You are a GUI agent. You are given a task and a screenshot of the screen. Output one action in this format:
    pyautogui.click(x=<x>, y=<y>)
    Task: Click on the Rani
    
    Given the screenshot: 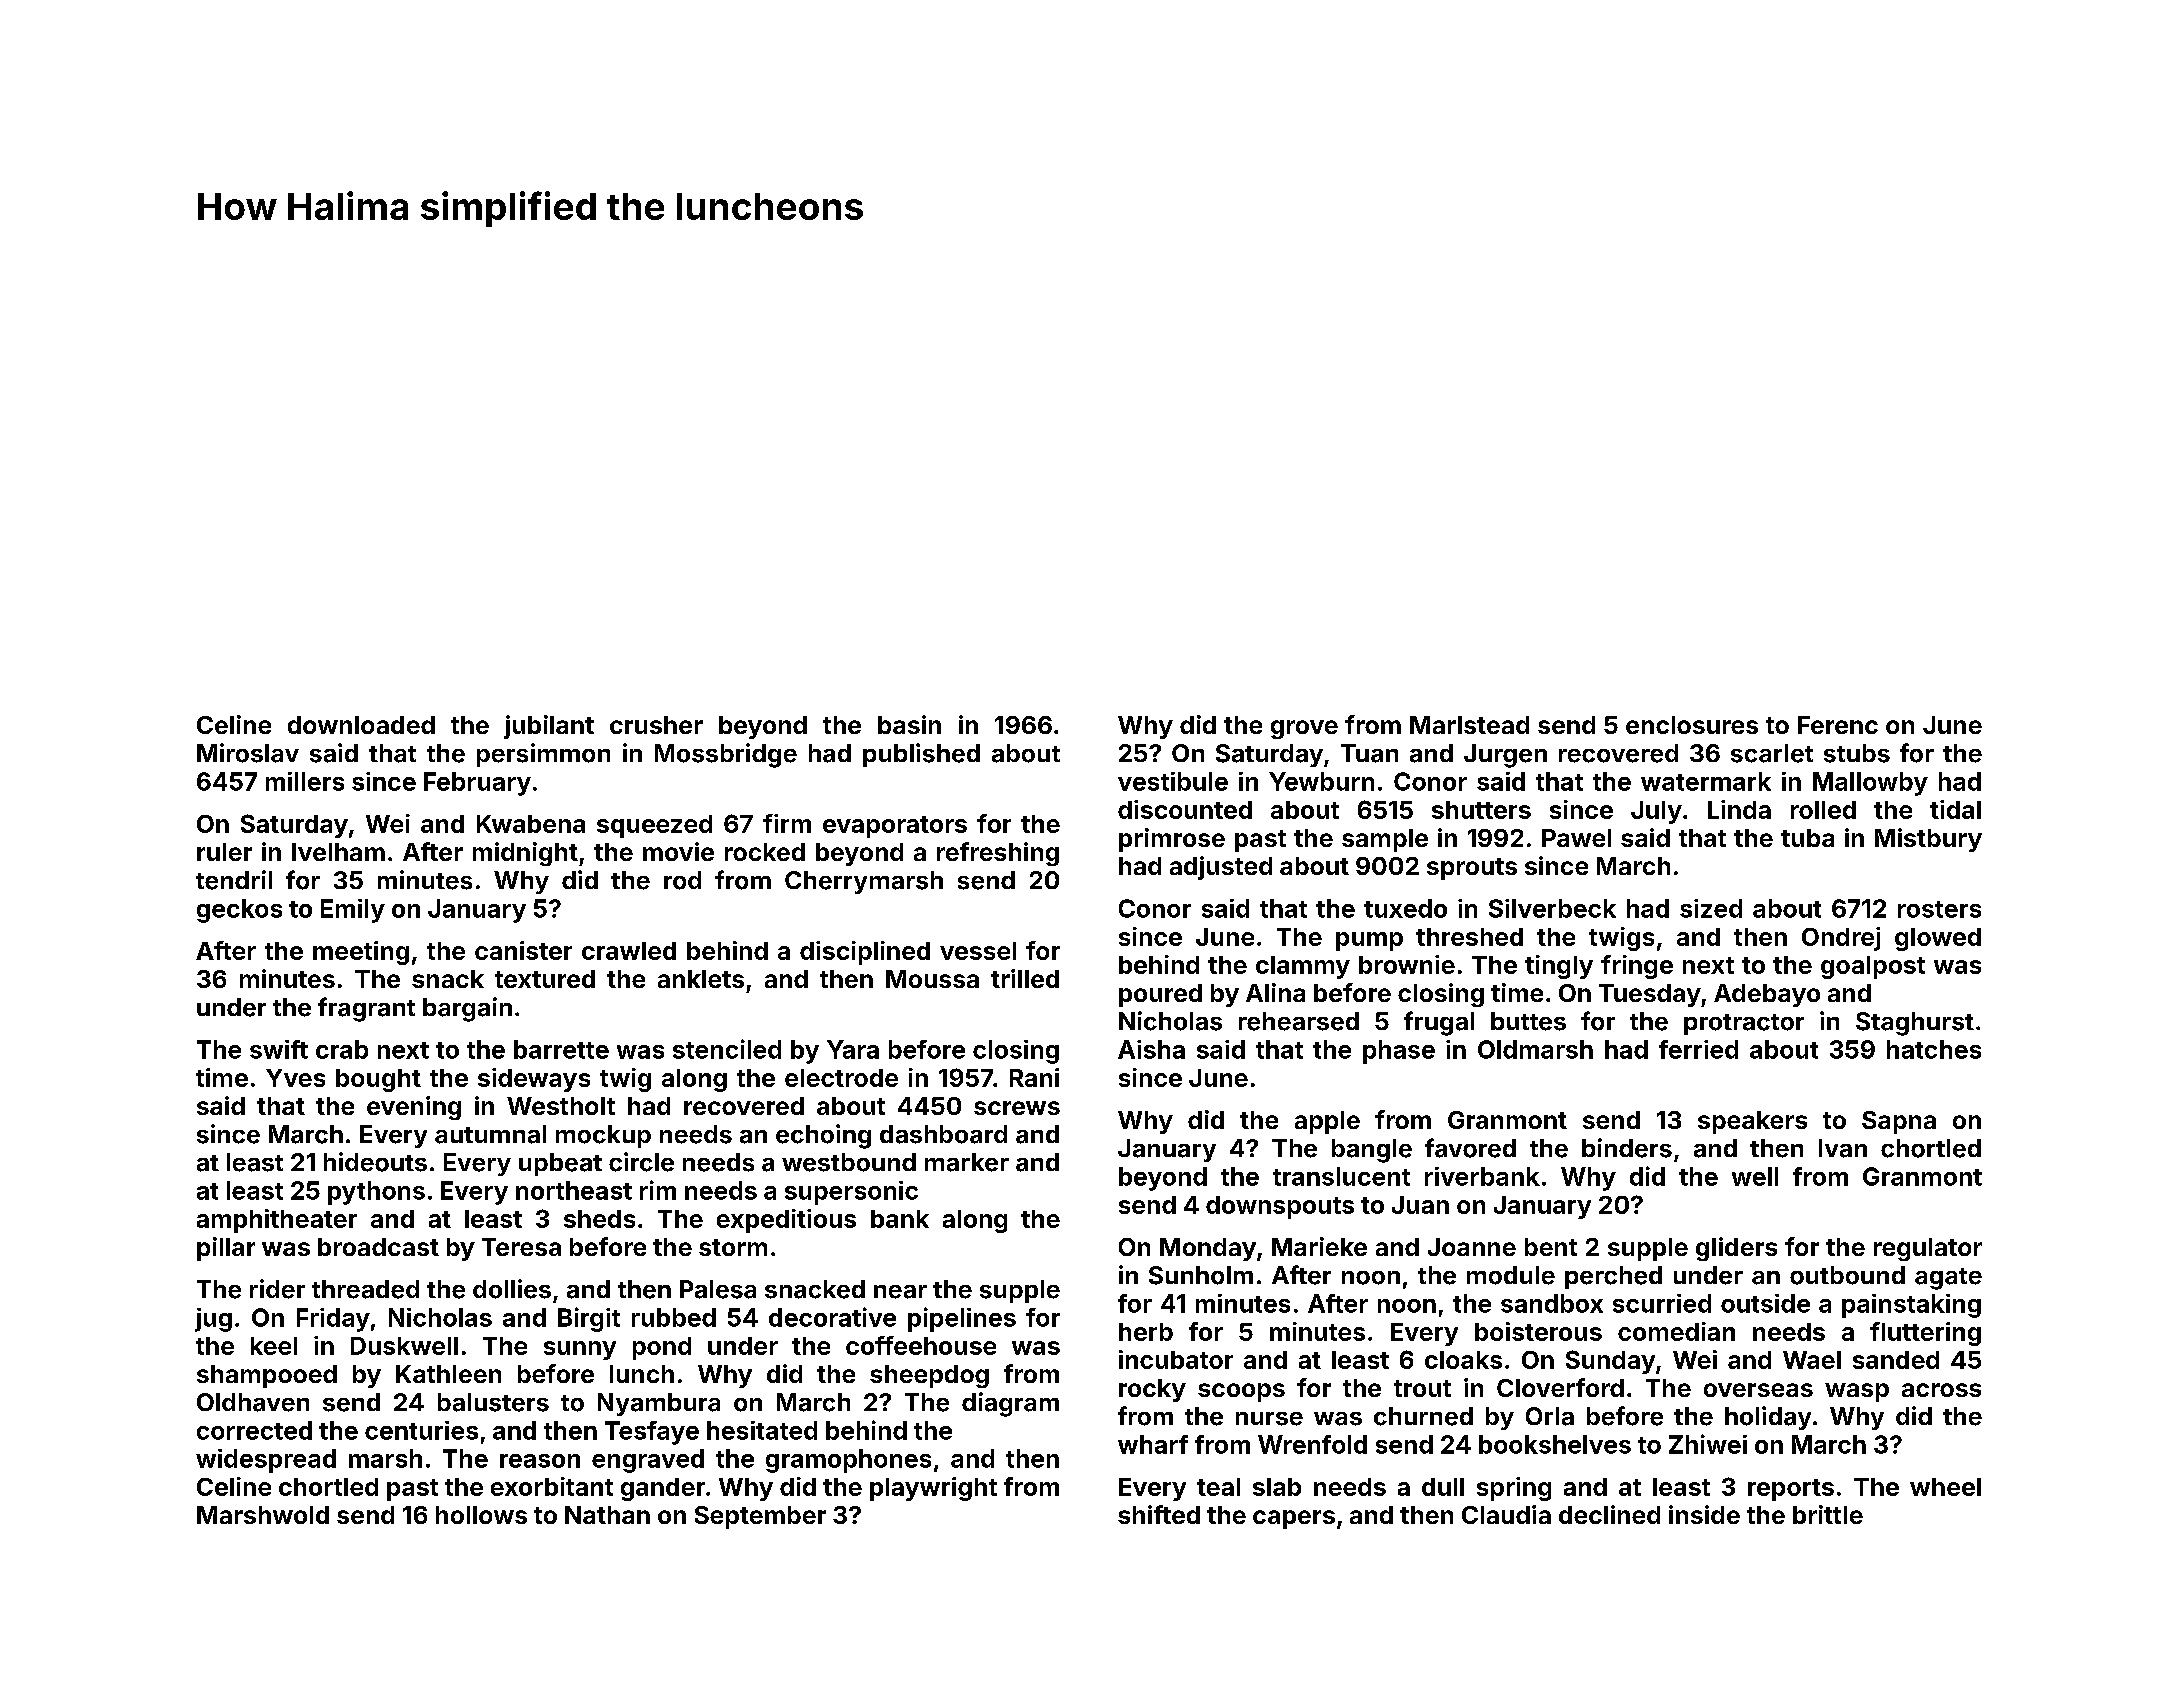 What is the action you would take?
    pyautogui.click(x=1034, y=1077)
